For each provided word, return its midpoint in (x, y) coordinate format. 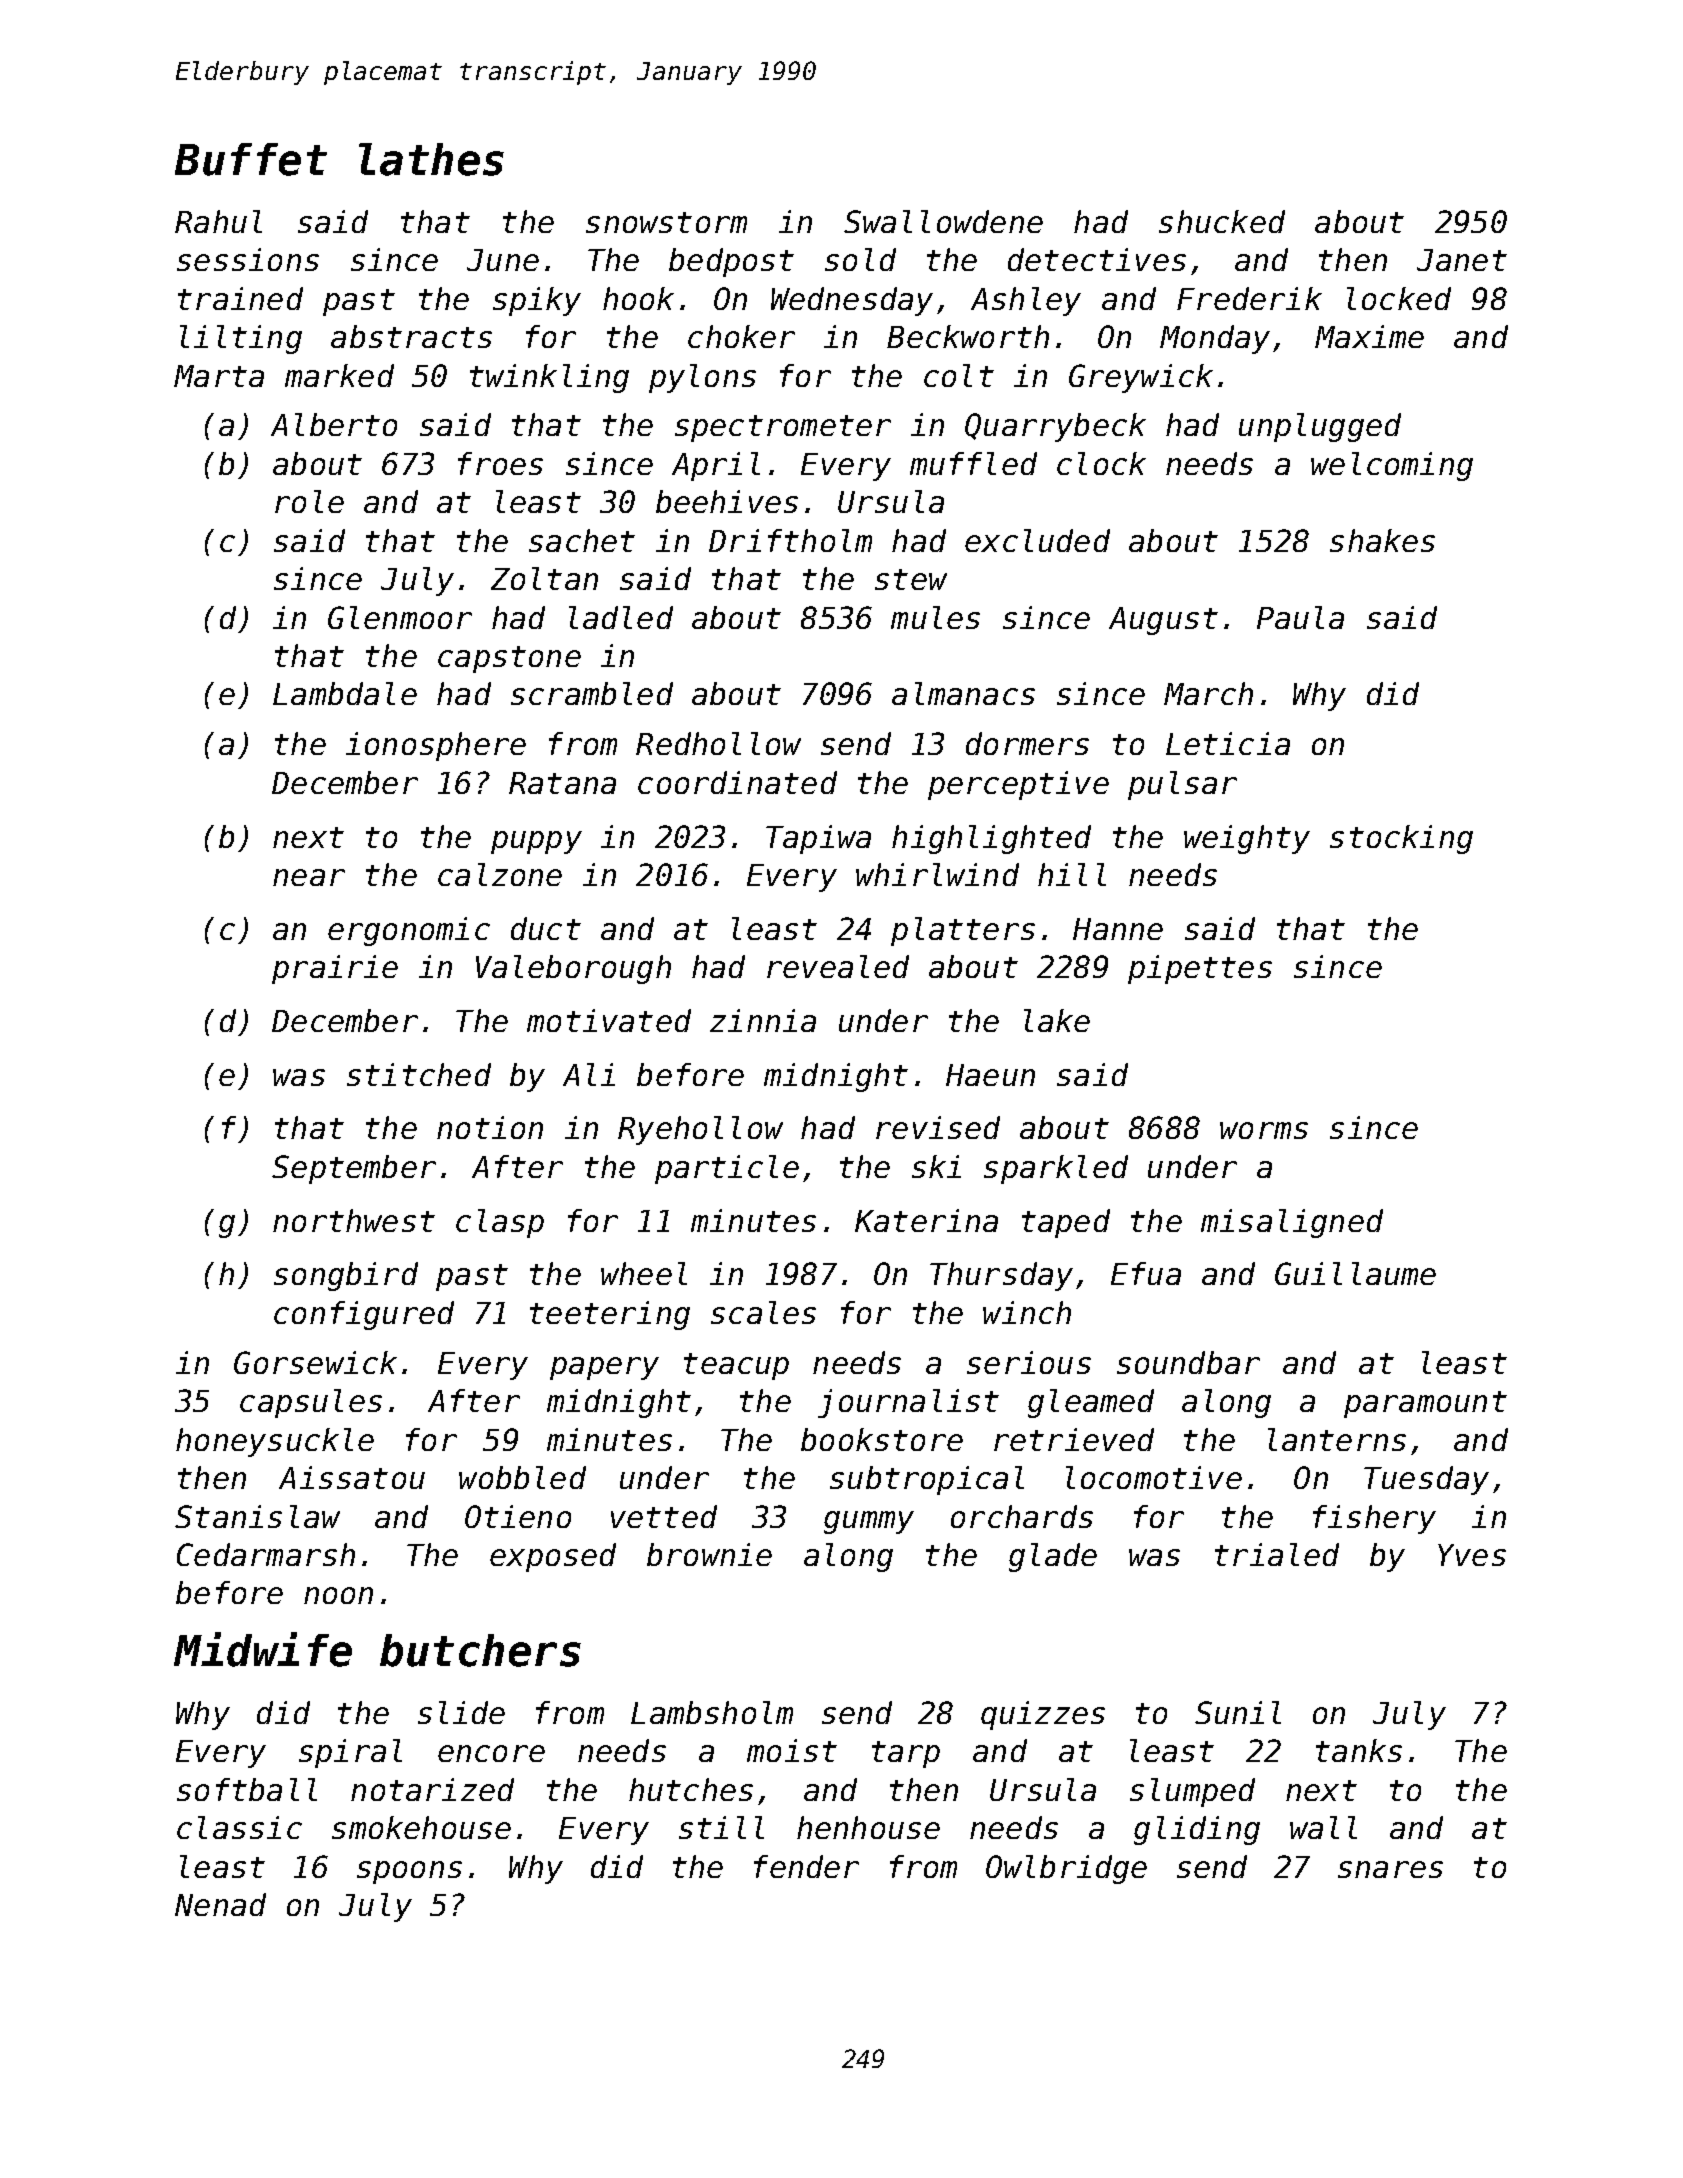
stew (911, 579)
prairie (335, 969)
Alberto (334, 424)
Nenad (220, 1904)
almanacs (963, 693)
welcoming (1392, 466)
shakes (1382, 540)
